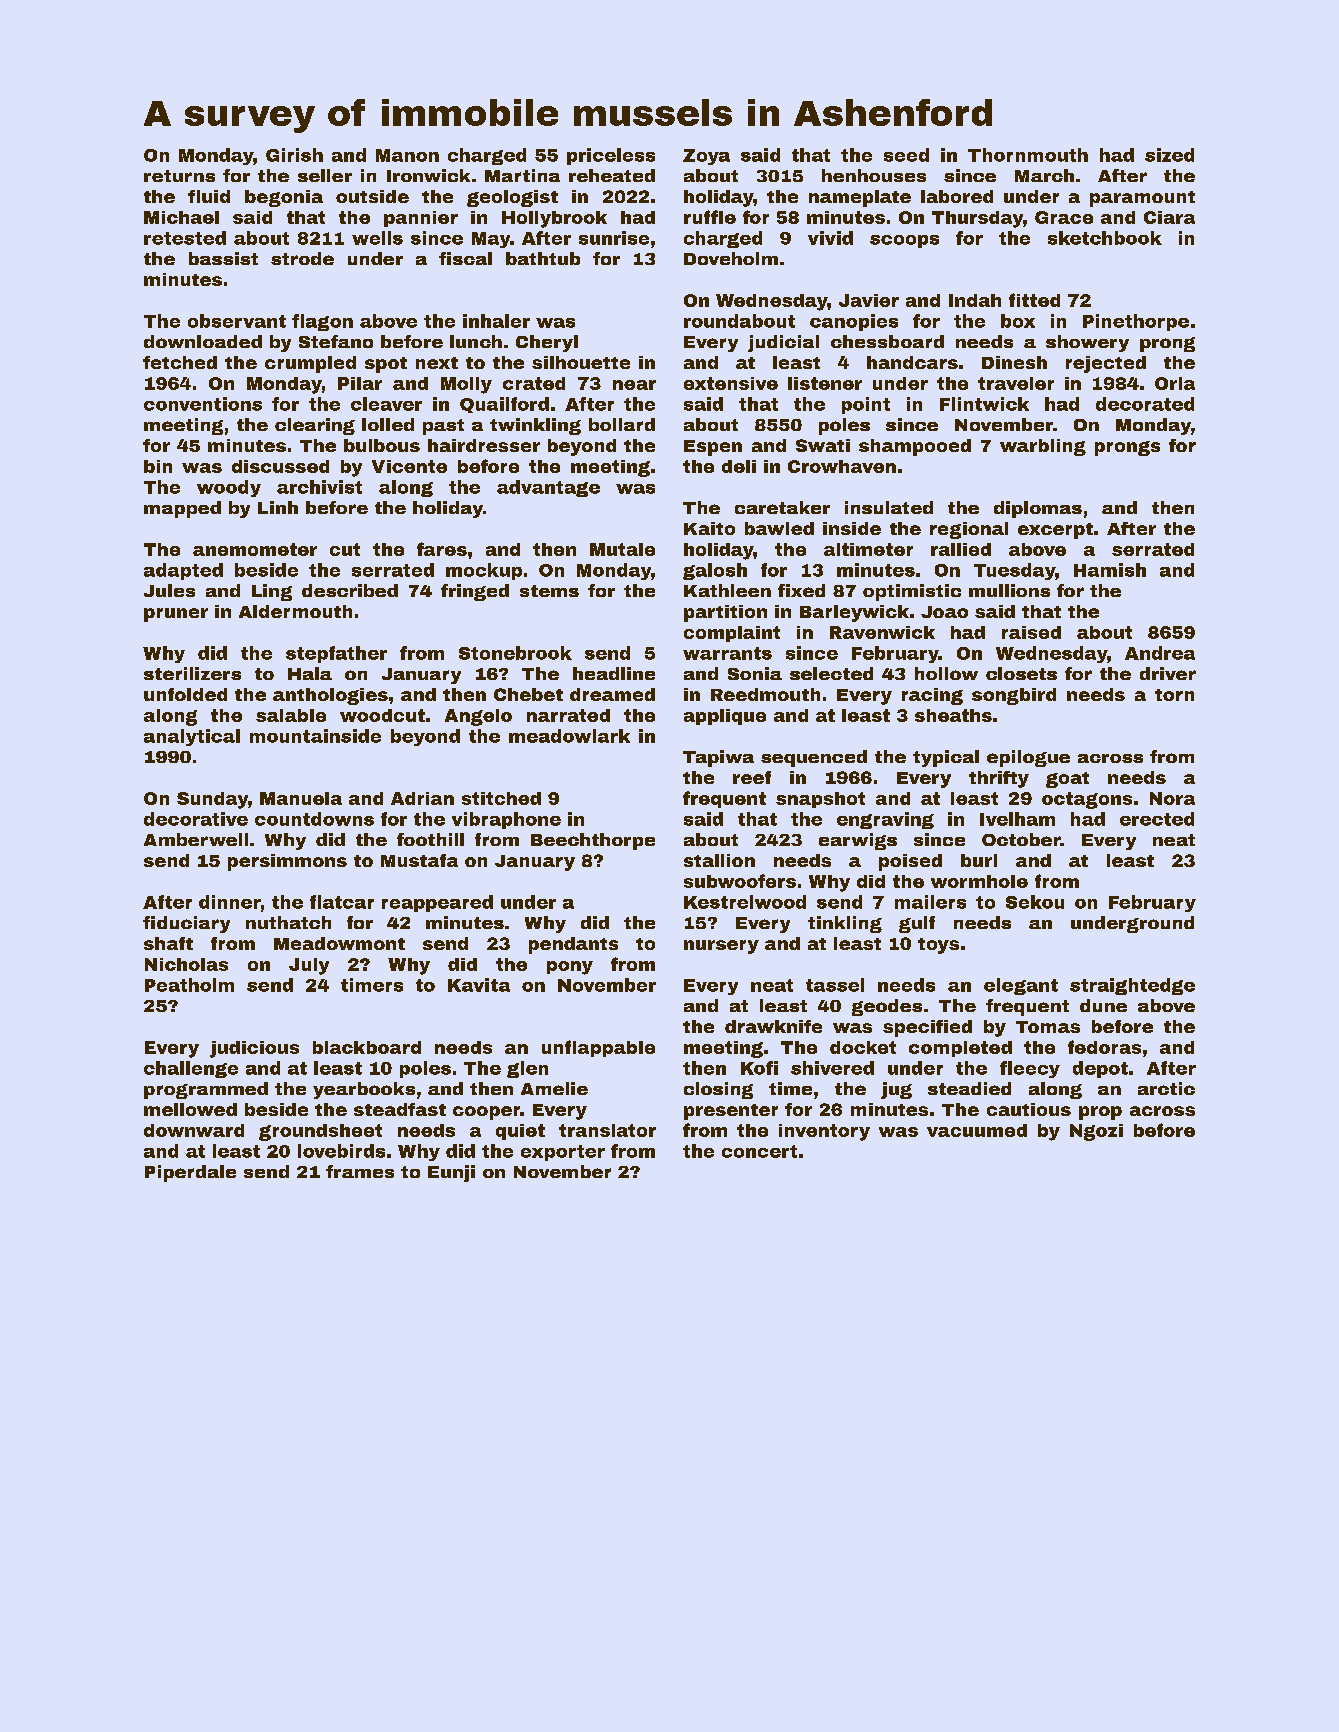  Describe the element at coordinates (783, 343) in the image. I see `judicial` at that location.
